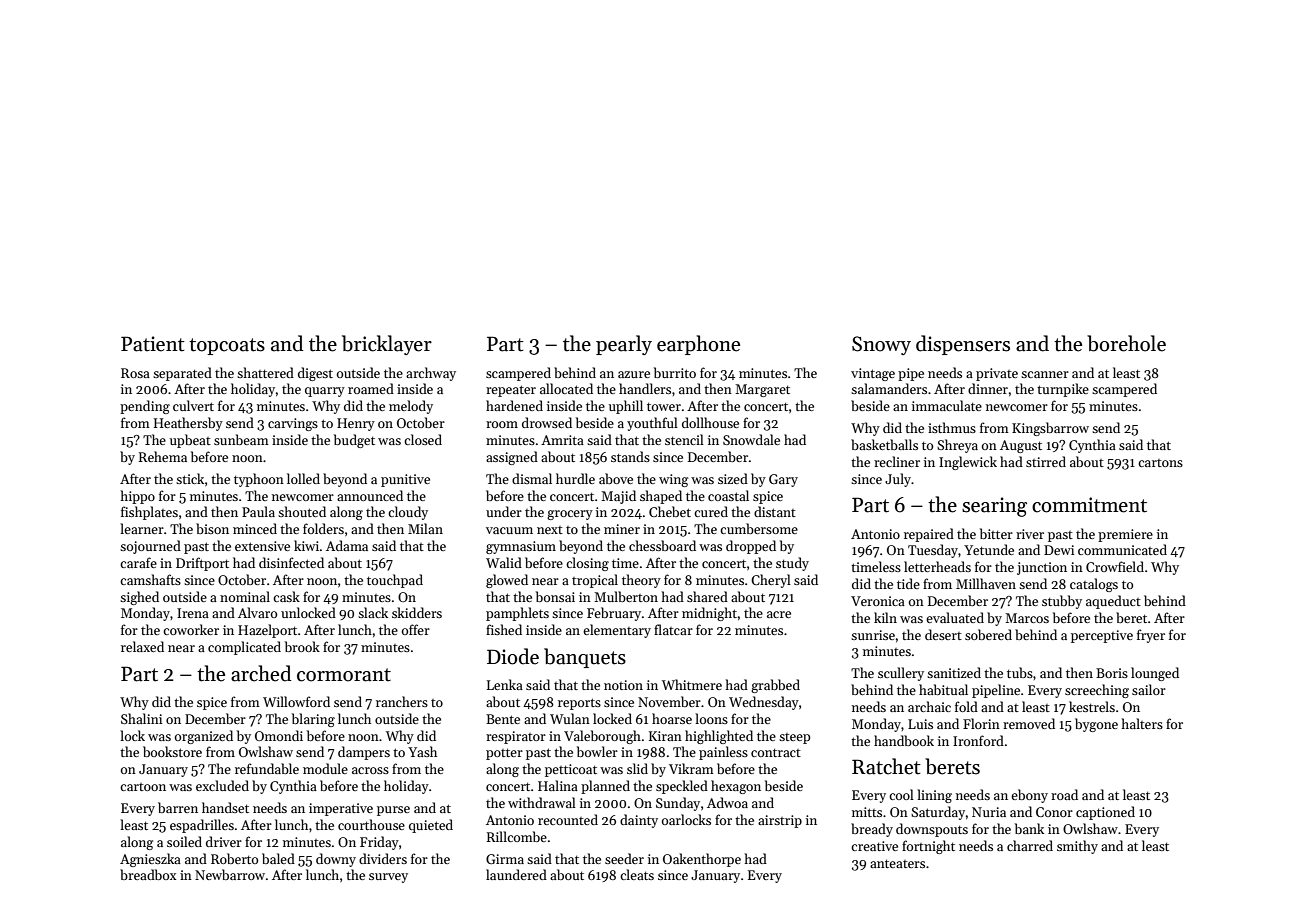 This page has height=924, width=1308. Describe the element at coordinates (1126, 343) in the page. I see `borehole` at that location.
